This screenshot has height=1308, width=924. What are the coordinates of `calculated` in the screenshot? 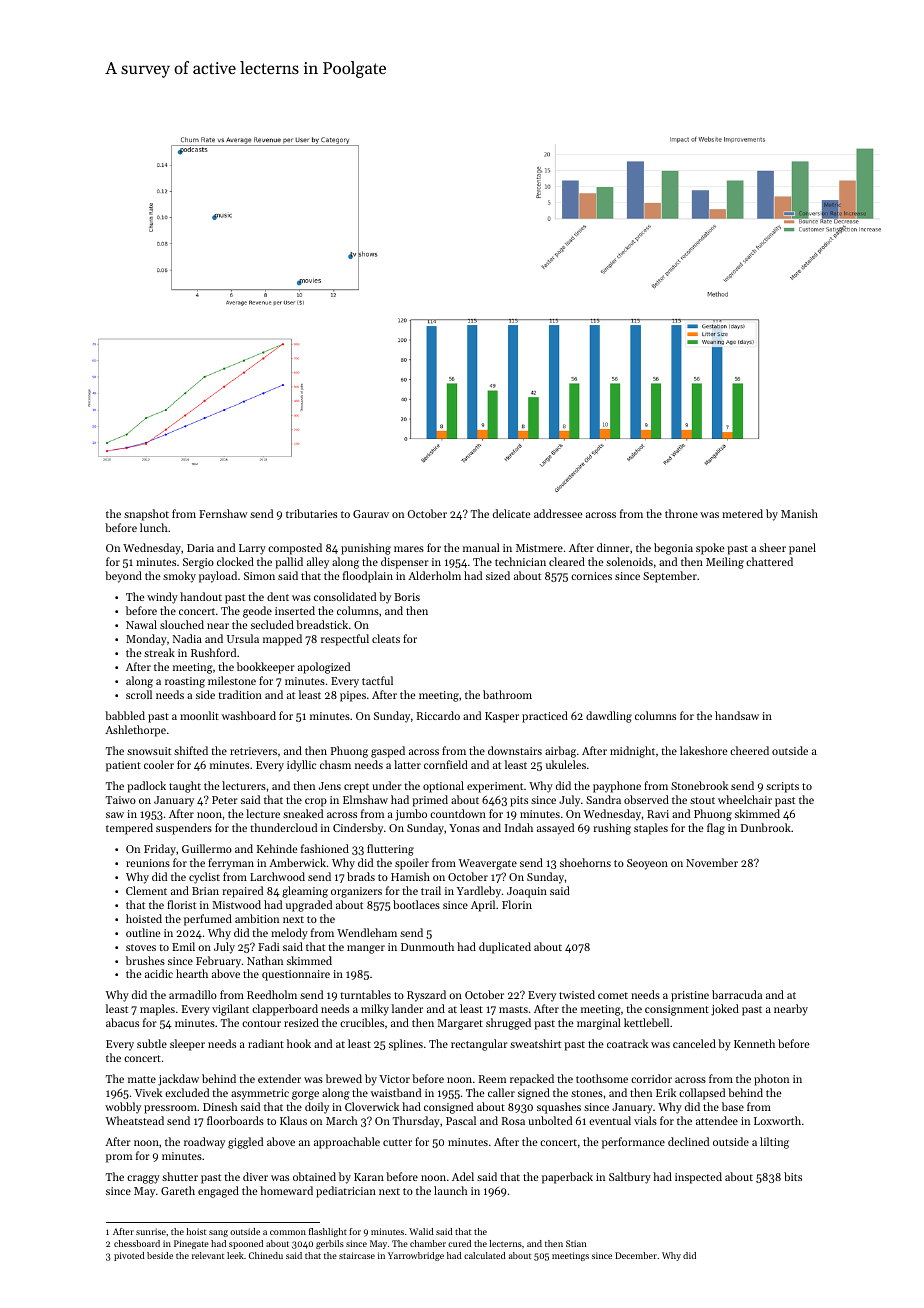 It's located at (485, 1255).
